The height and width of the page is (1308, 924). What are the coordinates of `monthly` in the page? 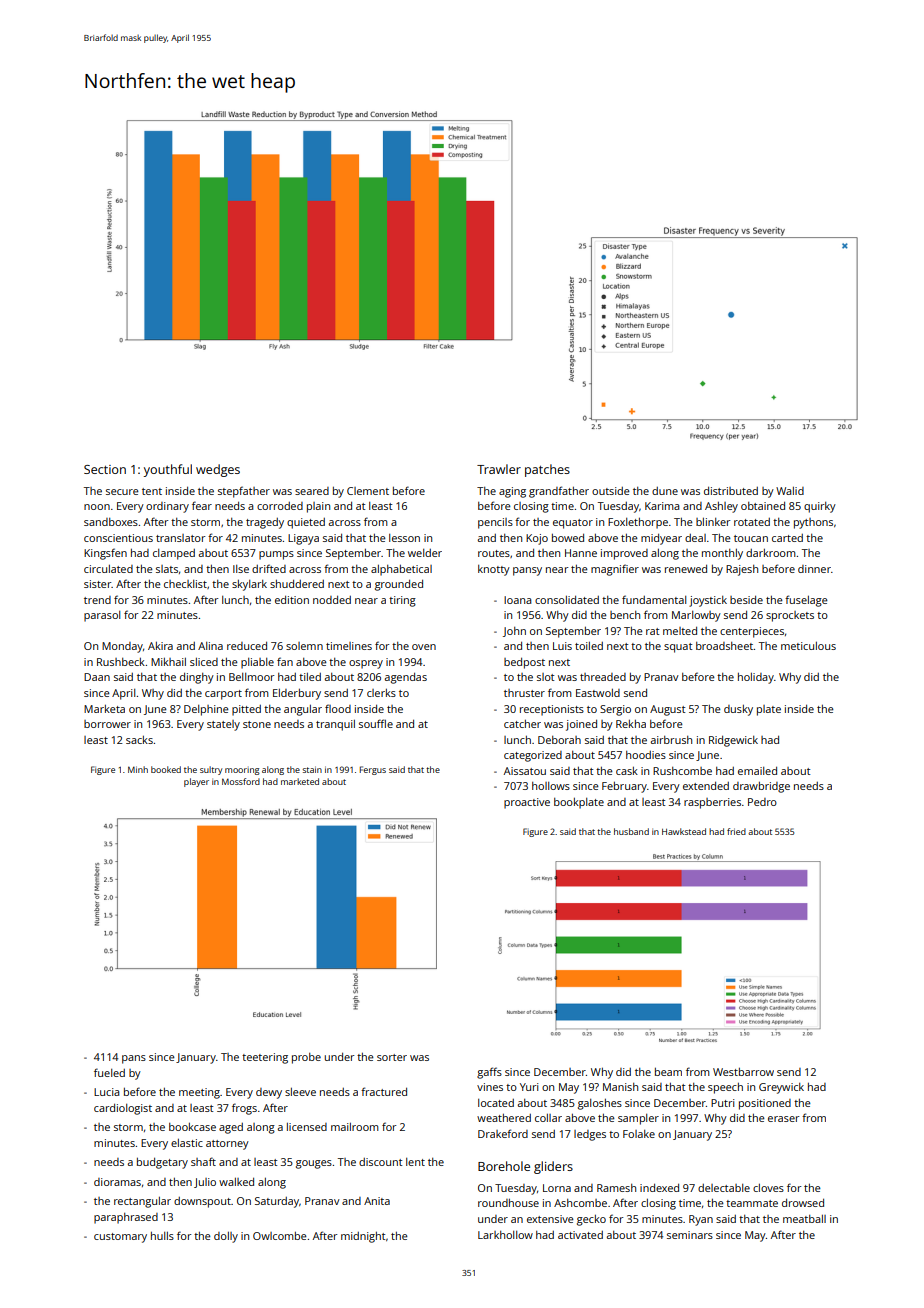 It's located at (722, 554).
